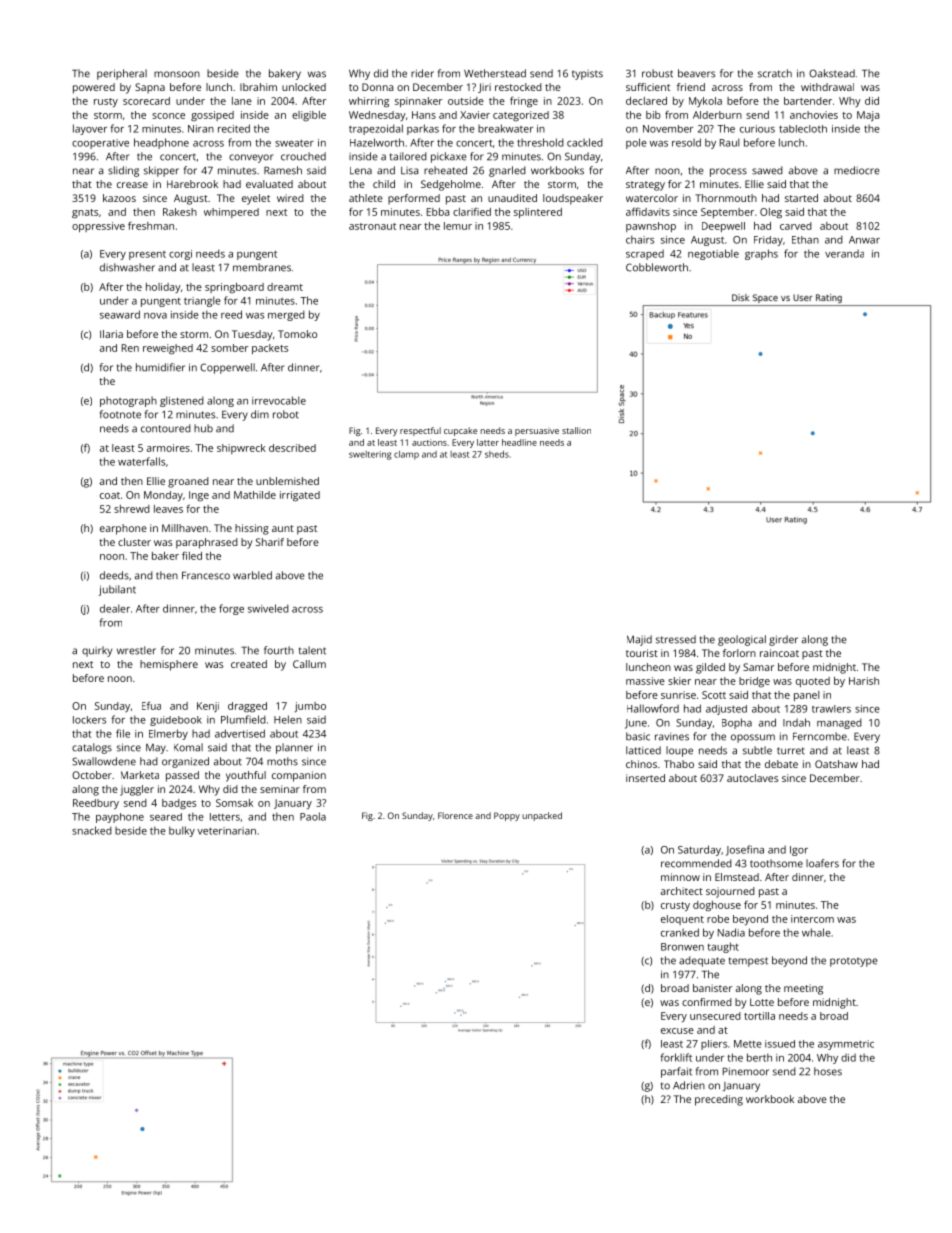 The height and width of the document is (1233, 952). What do you see at coordinates (676, 1072) in the document?
I see `parfait` at bounding box center [676, 1072].
